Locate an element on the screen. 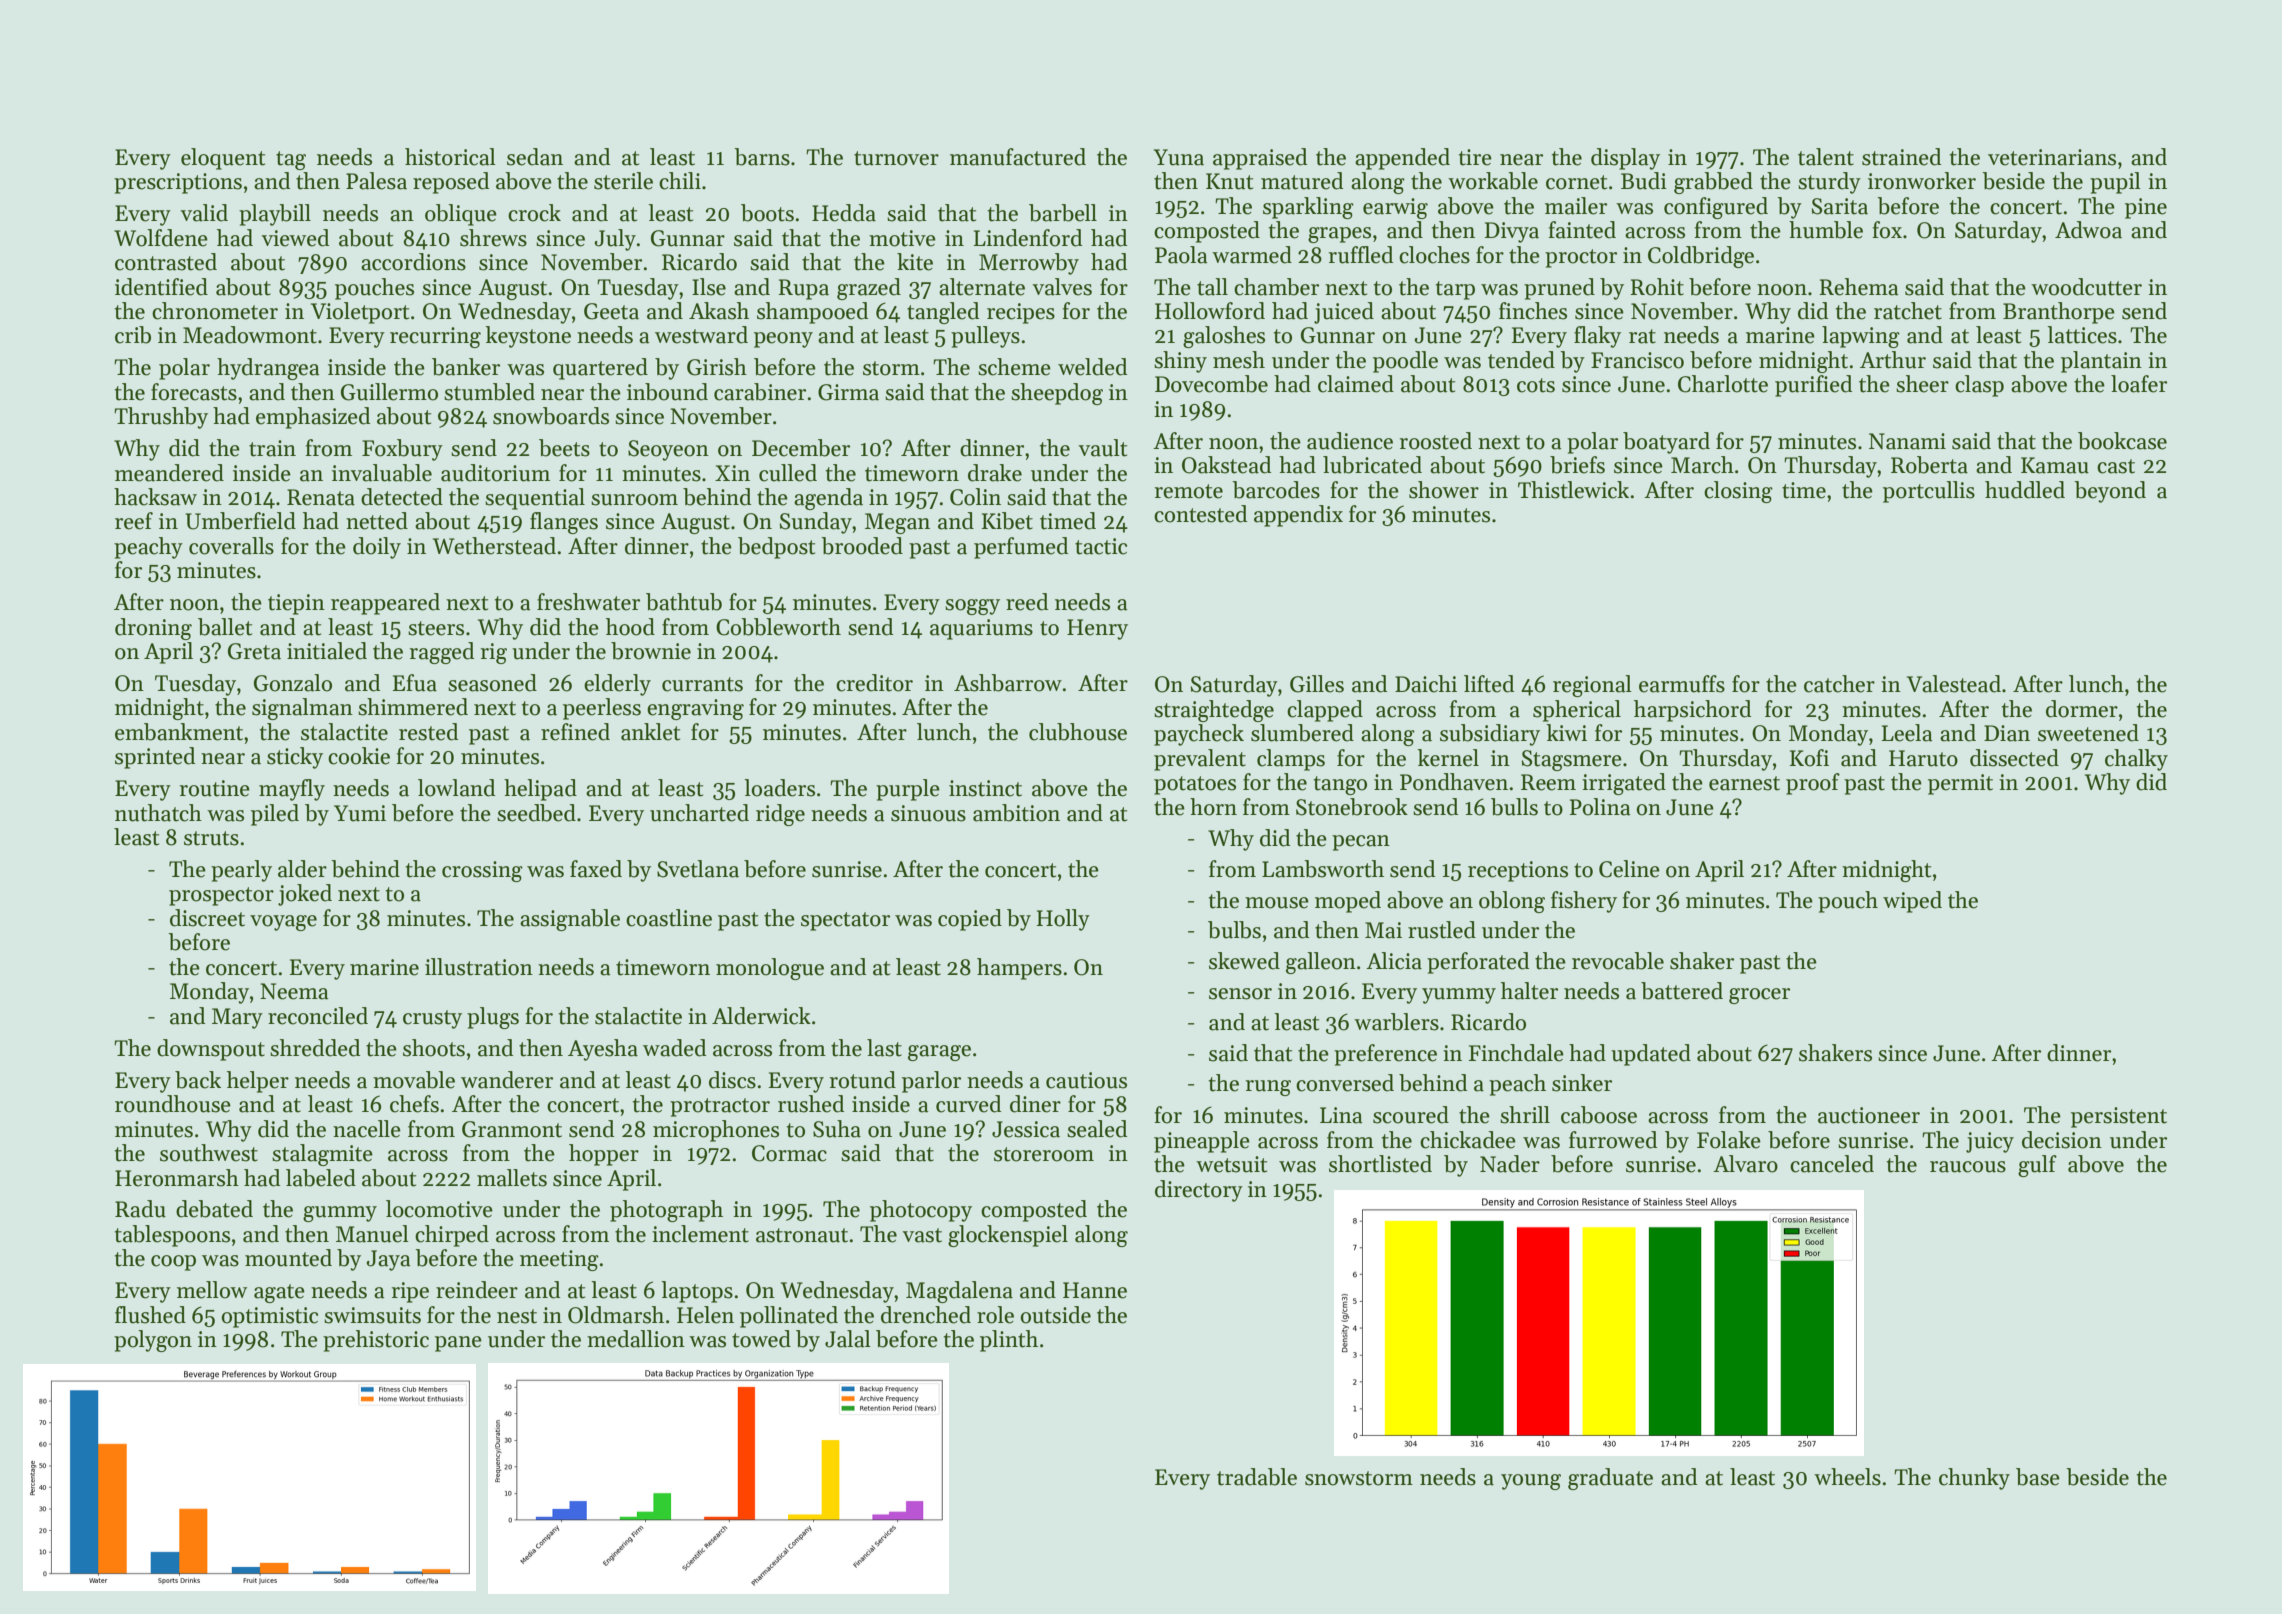 This screenshot has width=2282, height=1614. pane is located at coordinates (458, 1344).
